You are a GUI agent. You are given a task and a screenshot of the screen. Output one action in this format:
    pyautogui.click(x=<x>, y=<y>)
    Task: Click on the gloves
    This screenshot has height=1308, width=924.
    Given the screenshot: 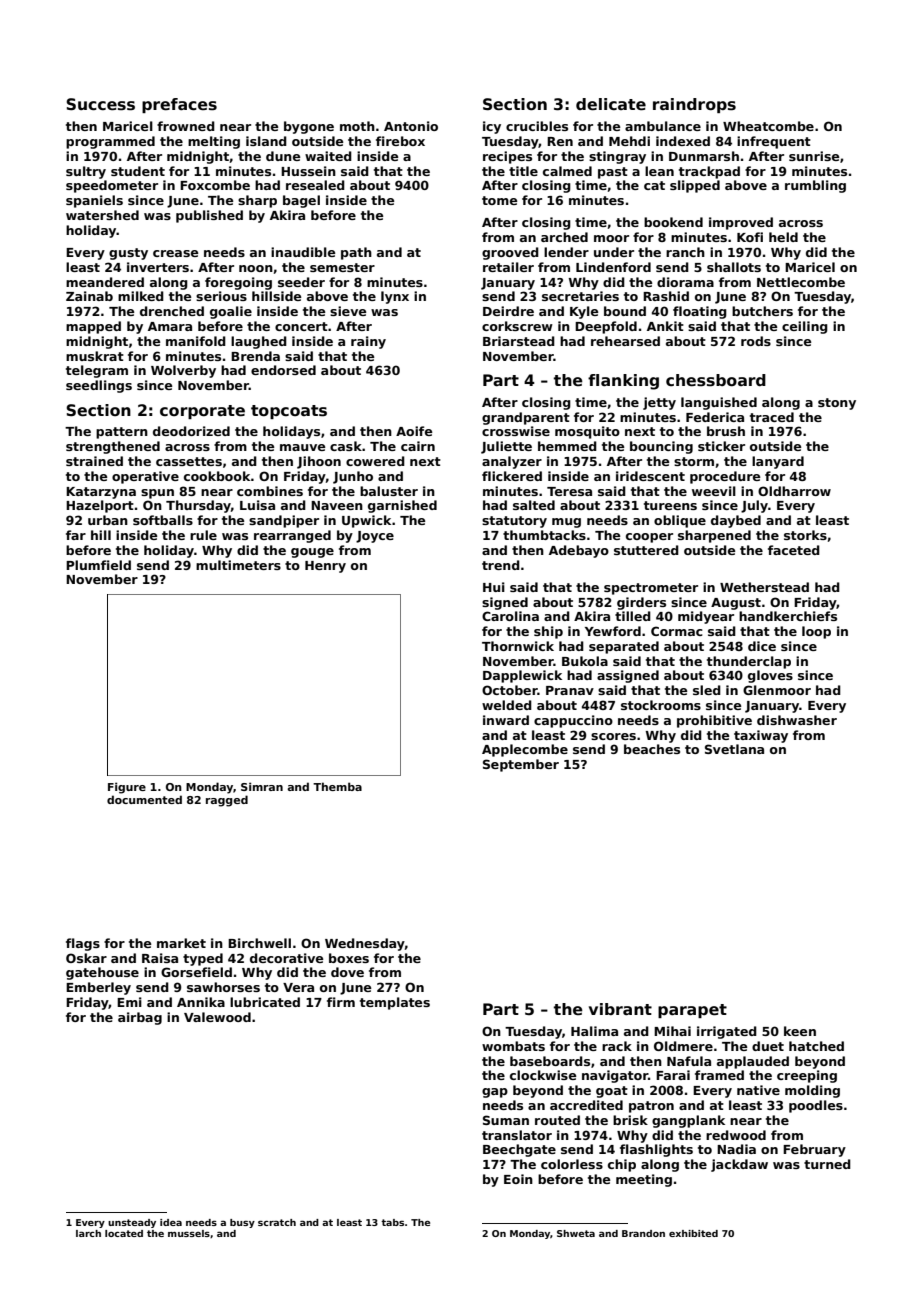 What is the action you would take?
    pyautogui.click(x=770, y=676)
